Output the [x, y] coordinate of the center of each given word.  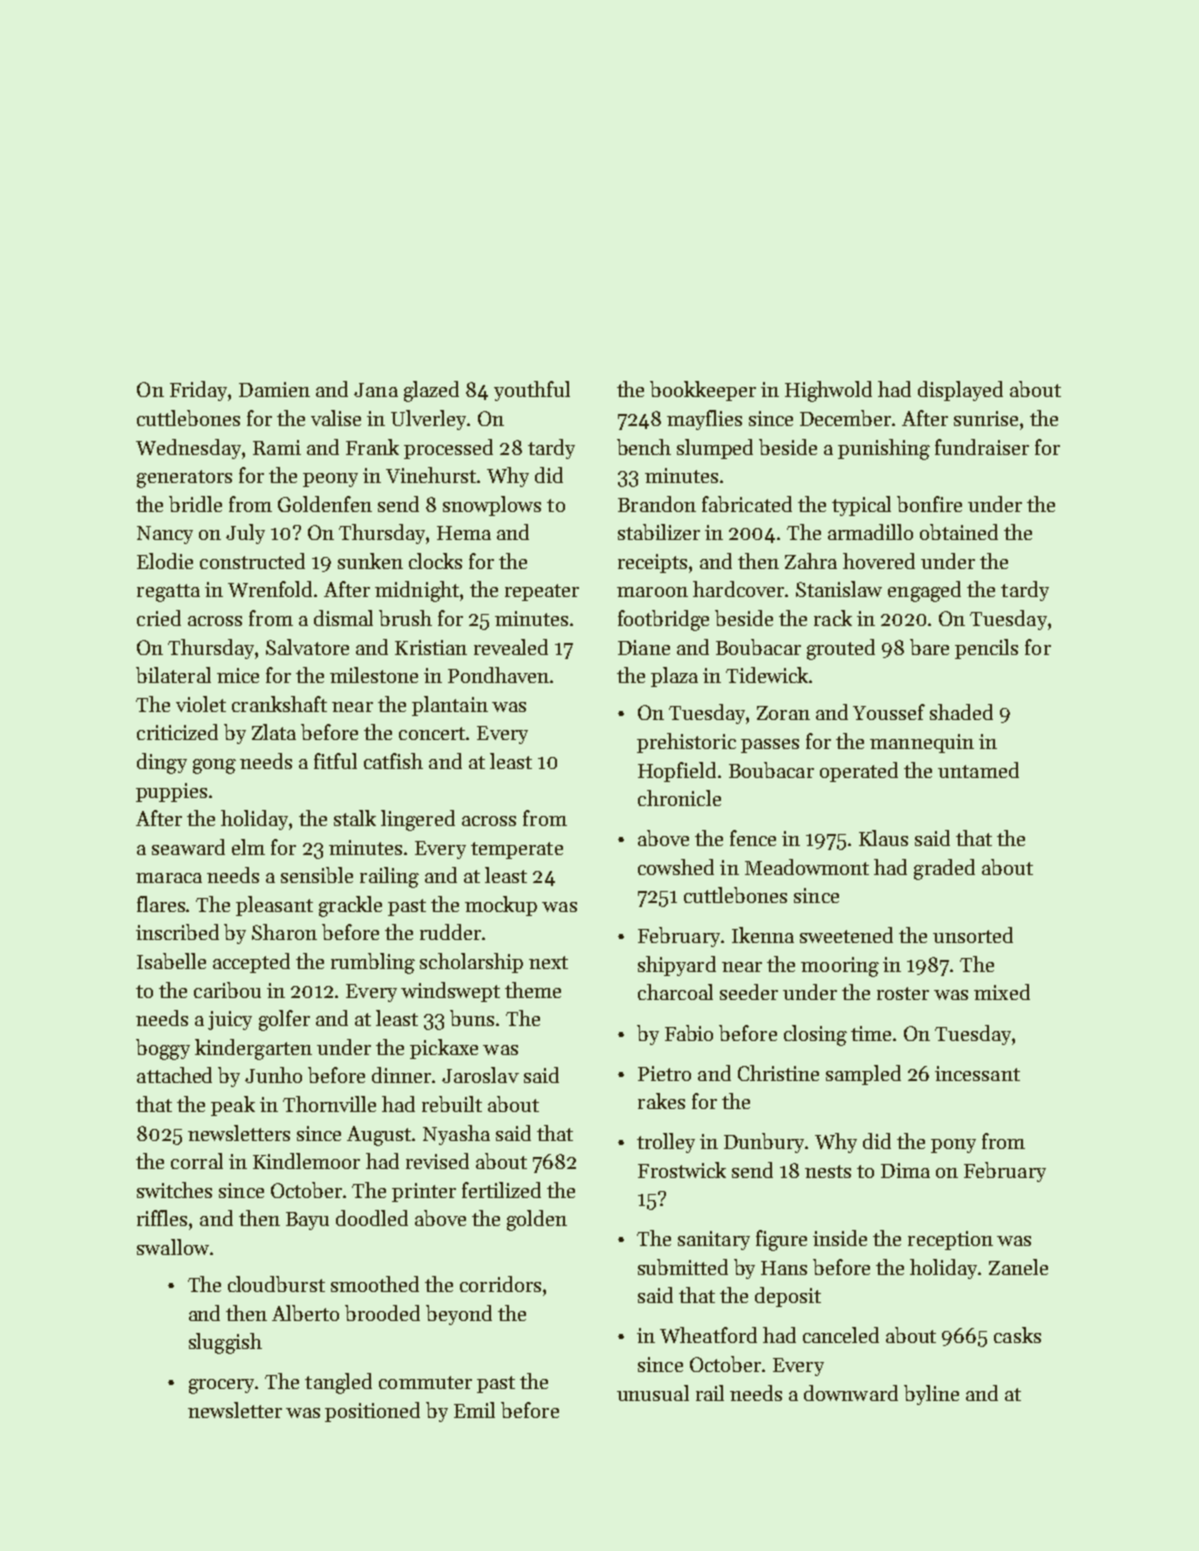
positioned [372, 1412]
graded [944, 869]
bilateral [173, 675]
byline [931, 1395]
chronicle [679, 798]
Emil [474, 1410]
